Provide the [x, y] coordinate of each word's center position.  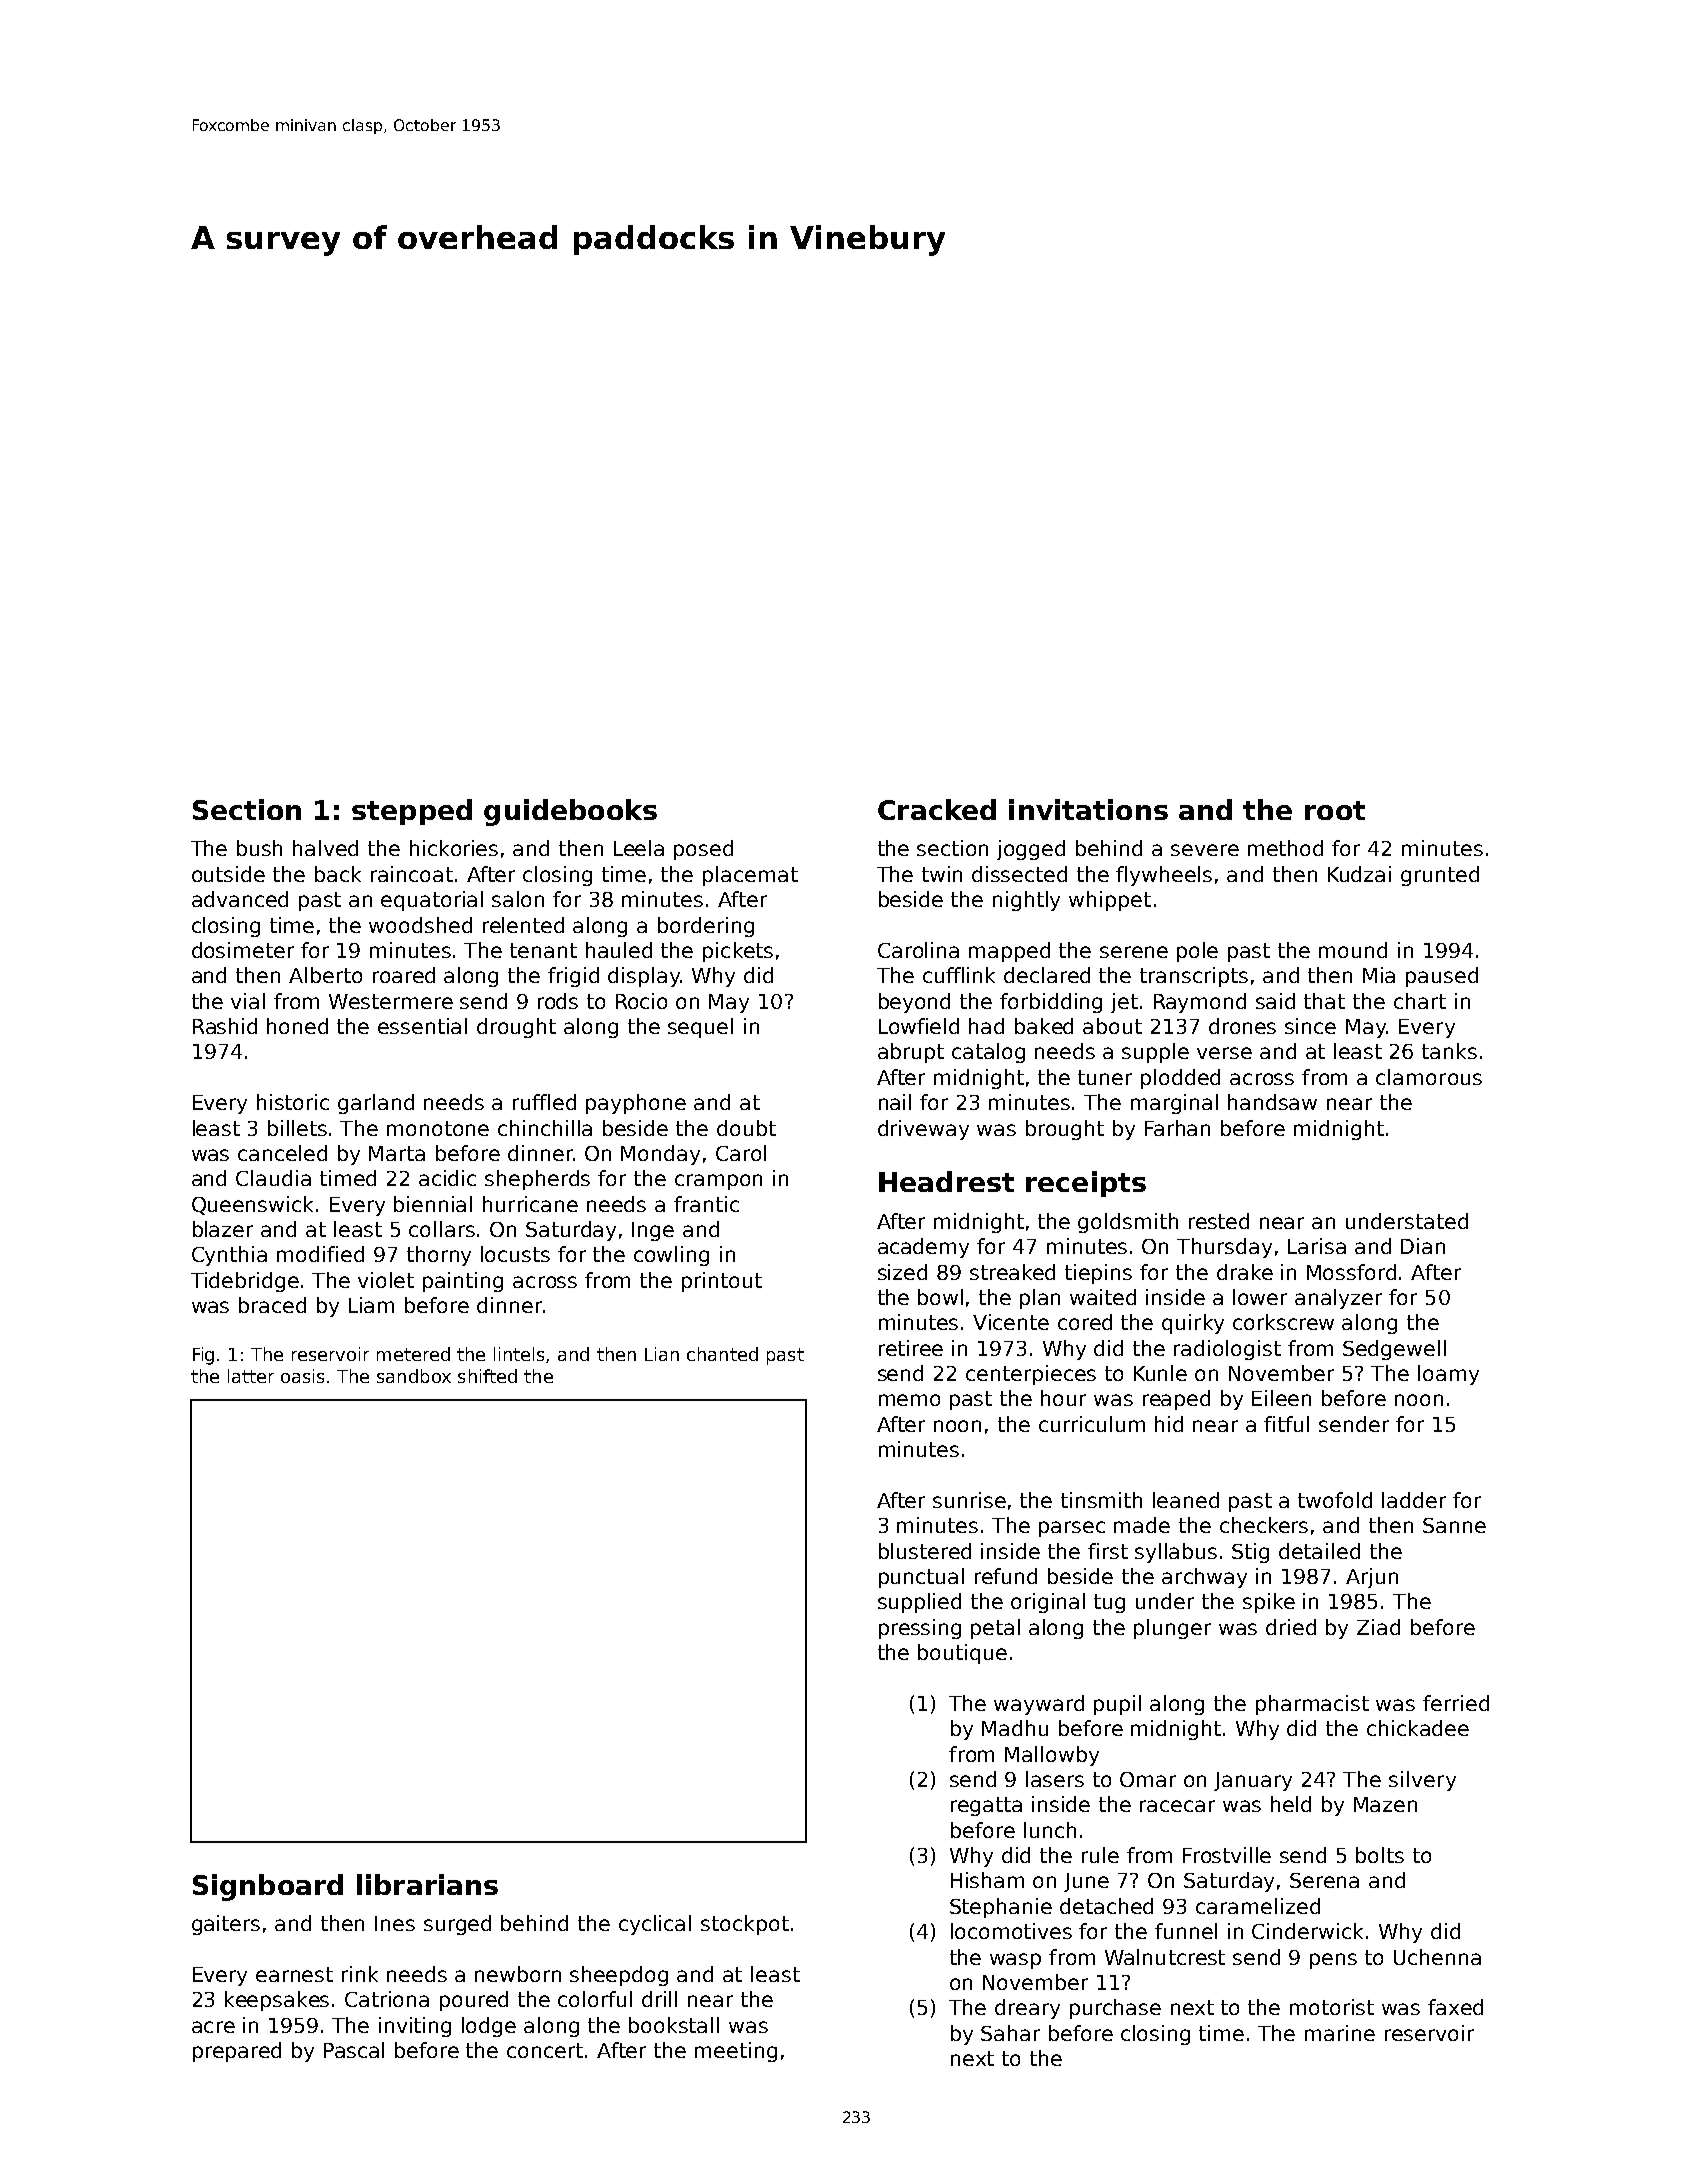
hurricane [530, 1204]
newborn [518, 1974]
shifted [487, 1376]
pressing [920, 1629]
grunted [1440, 876]
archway [1204, 1578]
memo [909, 1400]
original [1048, 1603]
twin [942, 874]
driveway [923, 1130]
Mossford [1351, 1272]
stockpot [745, 1925]
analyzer [1338, 1299]
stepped [412, 812]
